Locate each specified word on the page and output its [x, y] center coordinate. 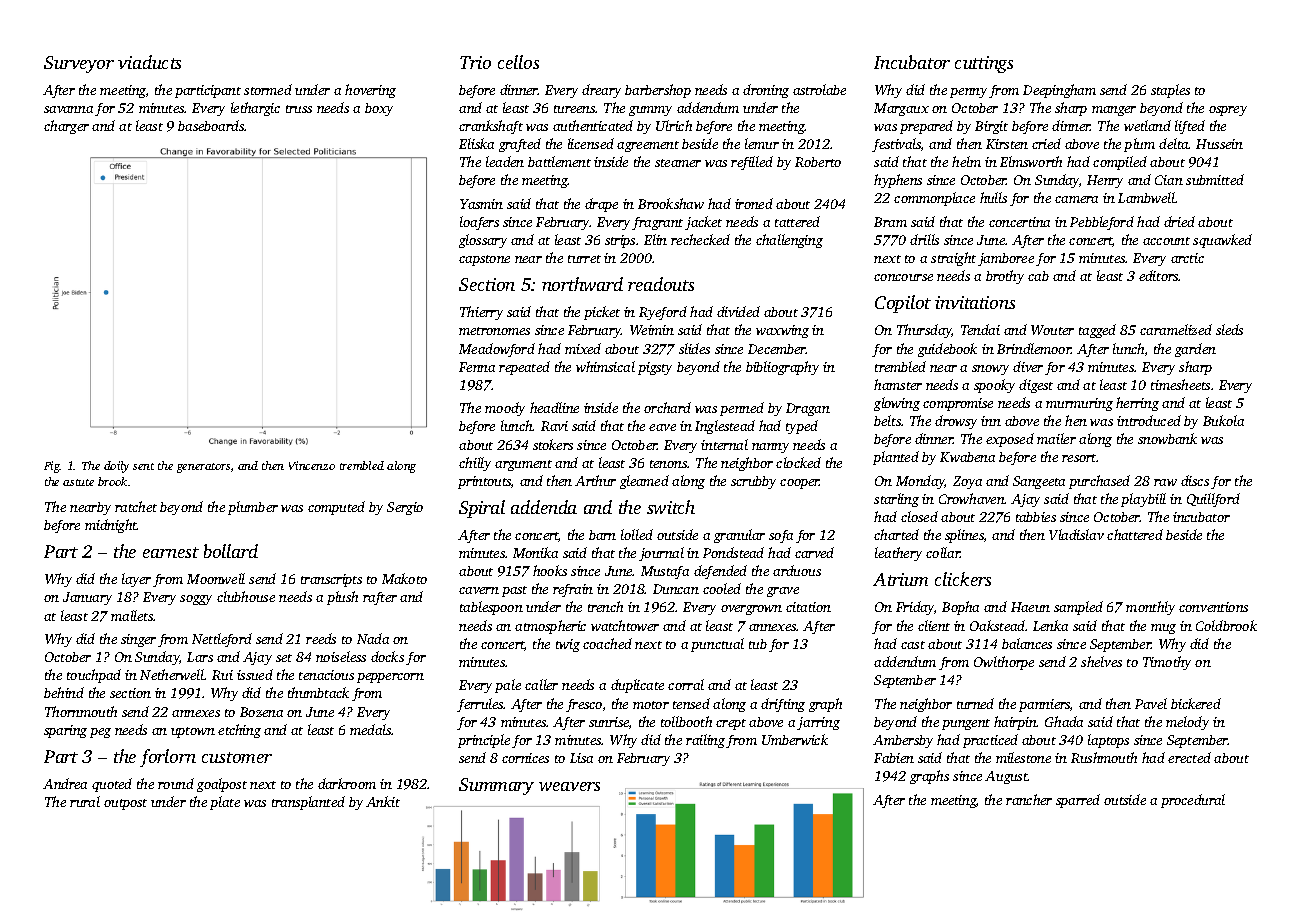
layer [136, 580]
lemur [762, 143]
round [176, 783]
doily [116, 467]
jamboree [1006, 259]
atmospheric [550, 627]
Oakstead [997, 625]
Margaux [901, 109]
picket [602, 313]
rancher [1029, 799]
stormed [268, 89]
